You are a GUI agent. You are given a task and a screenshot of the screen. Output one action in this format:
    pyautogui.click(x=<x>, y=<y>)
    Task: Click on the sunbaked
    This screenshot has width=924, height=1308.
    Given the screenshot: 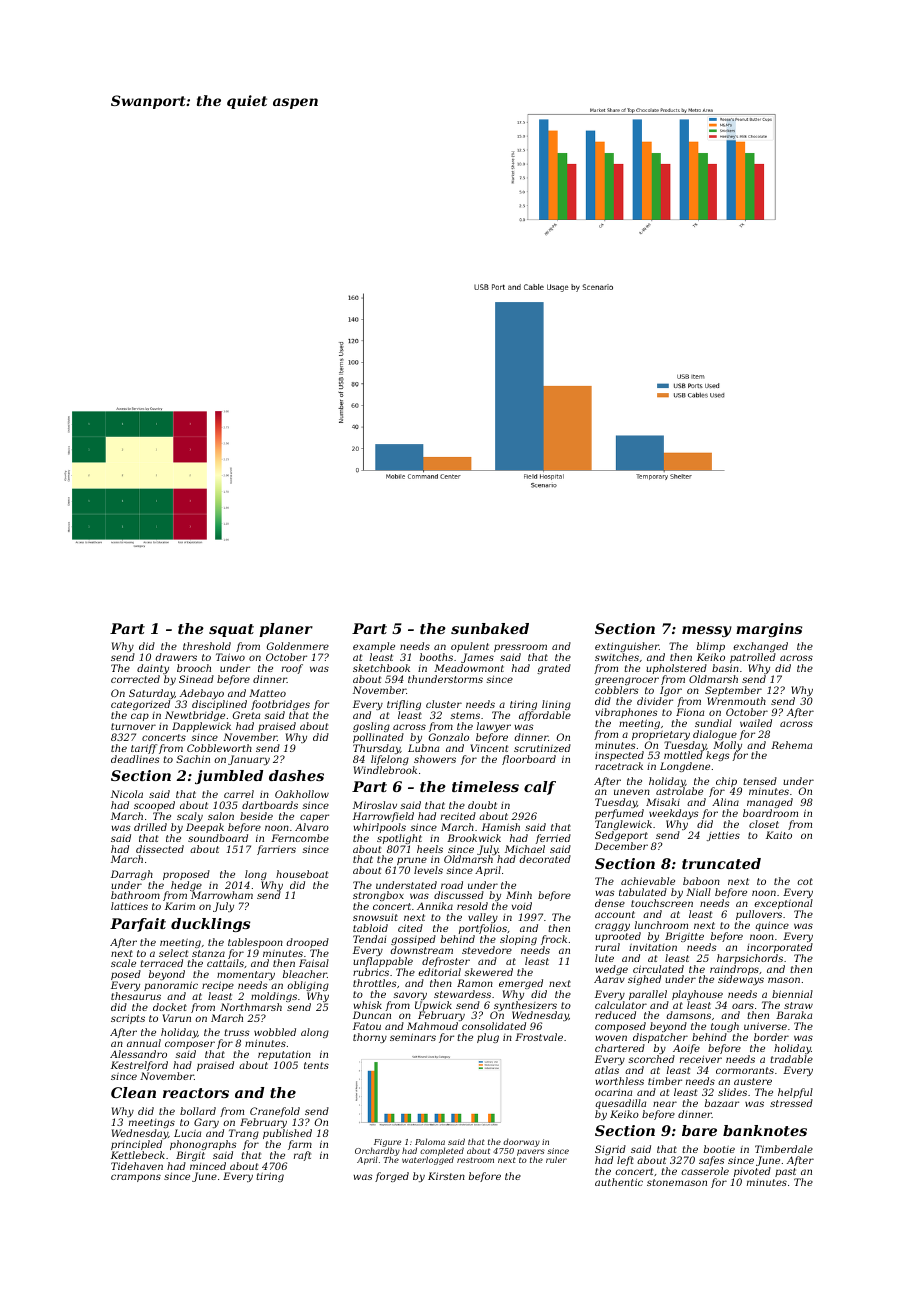 What is the action you would take?
    pyautogui.click(x=490, y=628)
